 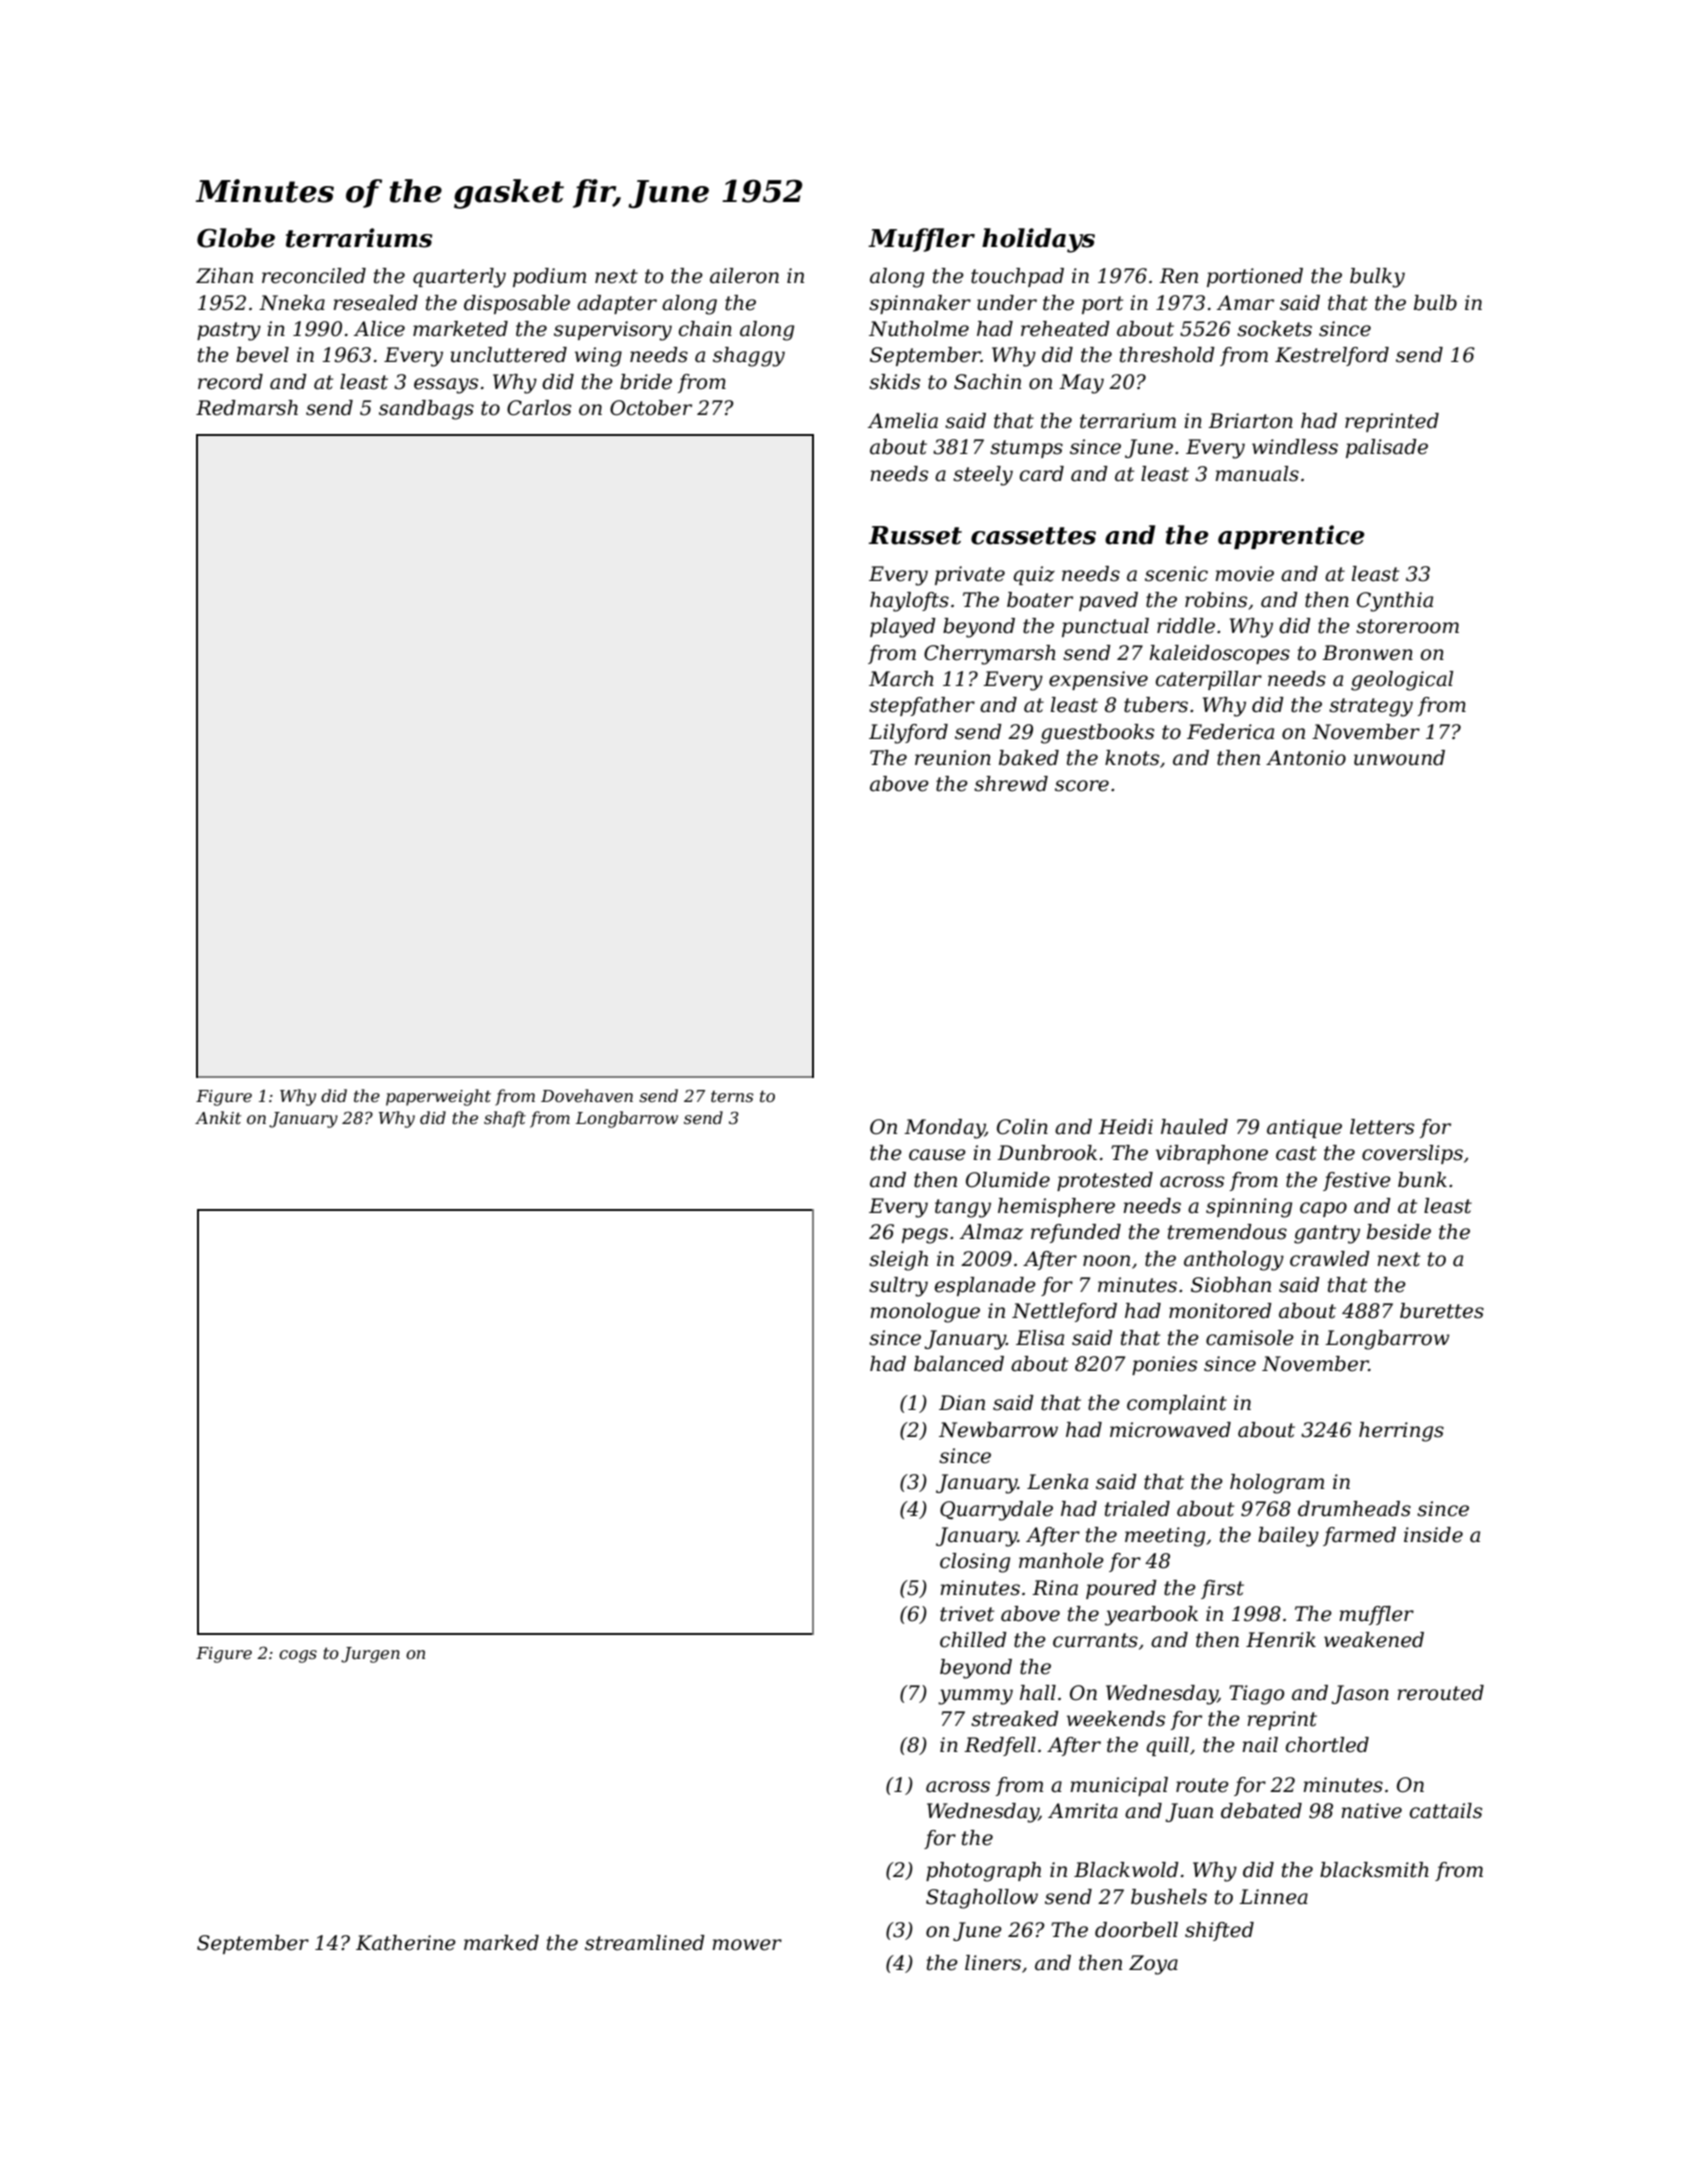 I want to click on touchpad, so click(x=1017, y=277).
